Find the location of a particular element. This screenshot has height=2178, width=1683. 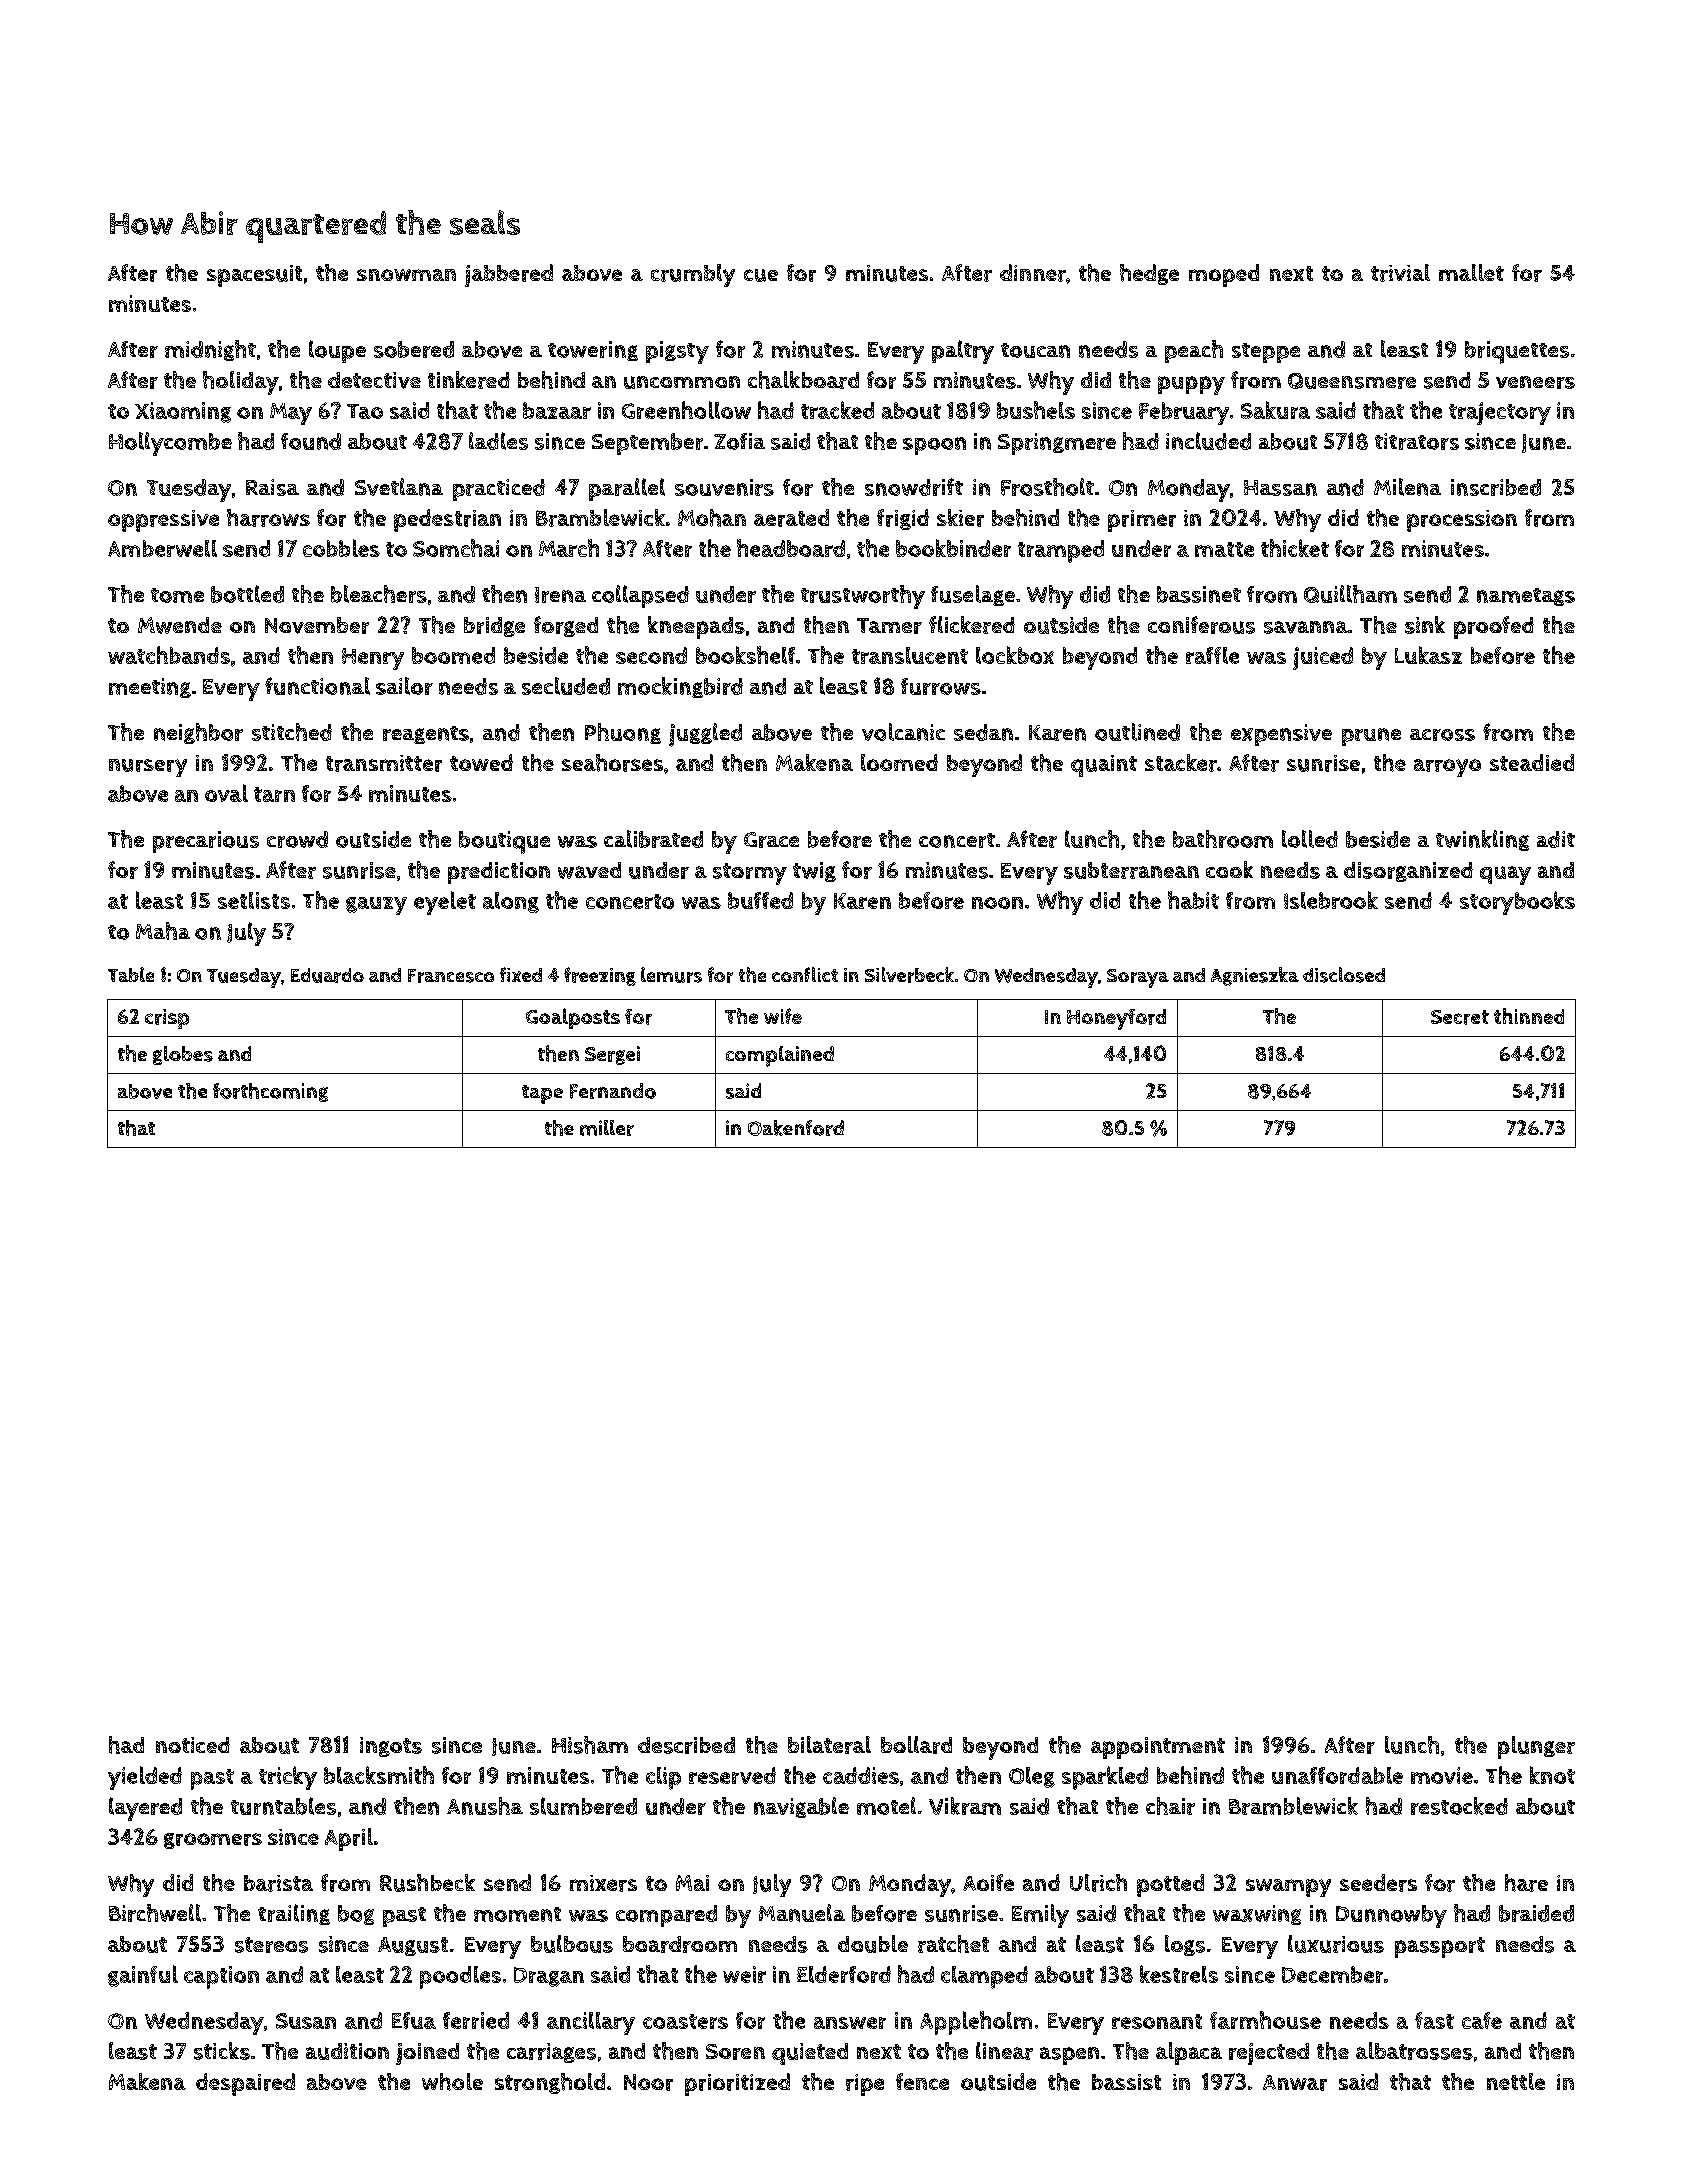

trivial is located at coordinates (1400, 273).
